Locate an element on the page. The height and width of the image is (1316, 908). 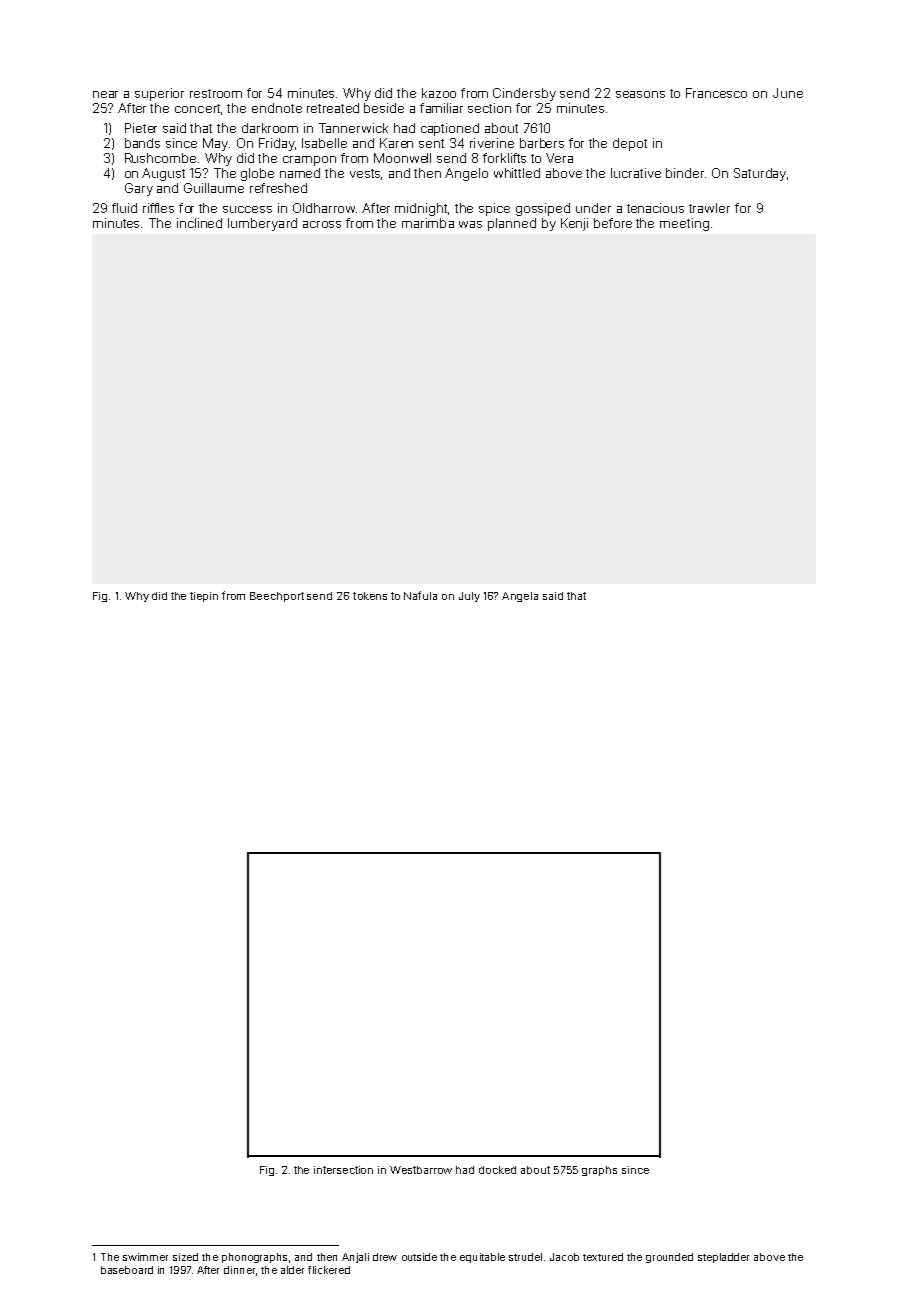
equitable is located at coordinates (482, 1258).
